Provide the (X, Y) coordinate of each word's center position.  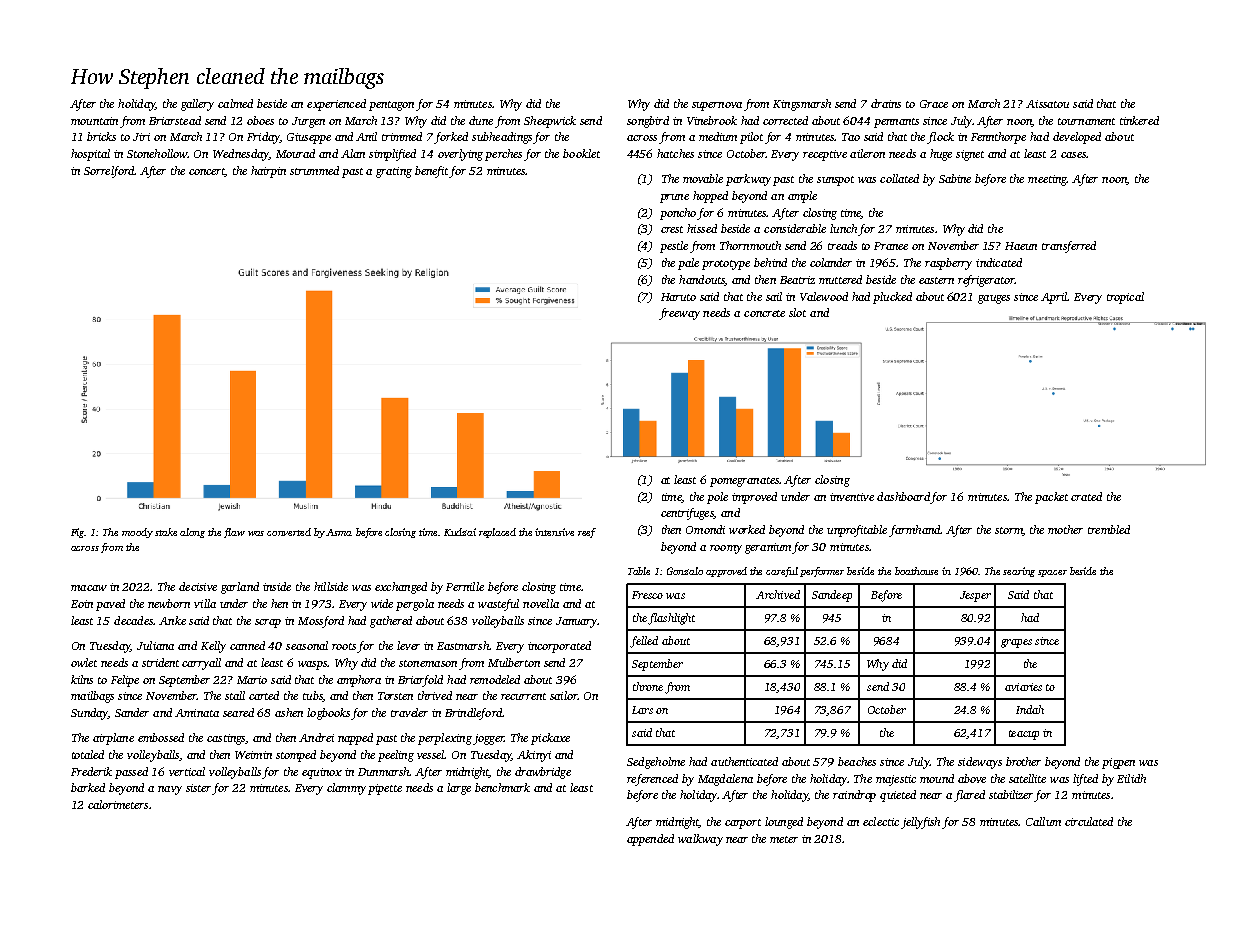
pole (717, 498)
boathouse (916, 571)
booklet (581, 153)
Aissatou (1047, 104)
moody (137, 533)
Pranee (891, 246)
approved (726, 572)
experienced (336, 105)
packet (1051, 498)
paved (110, 605)
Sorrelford (109, 172)
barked (88, 787)
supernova (717, 106)
